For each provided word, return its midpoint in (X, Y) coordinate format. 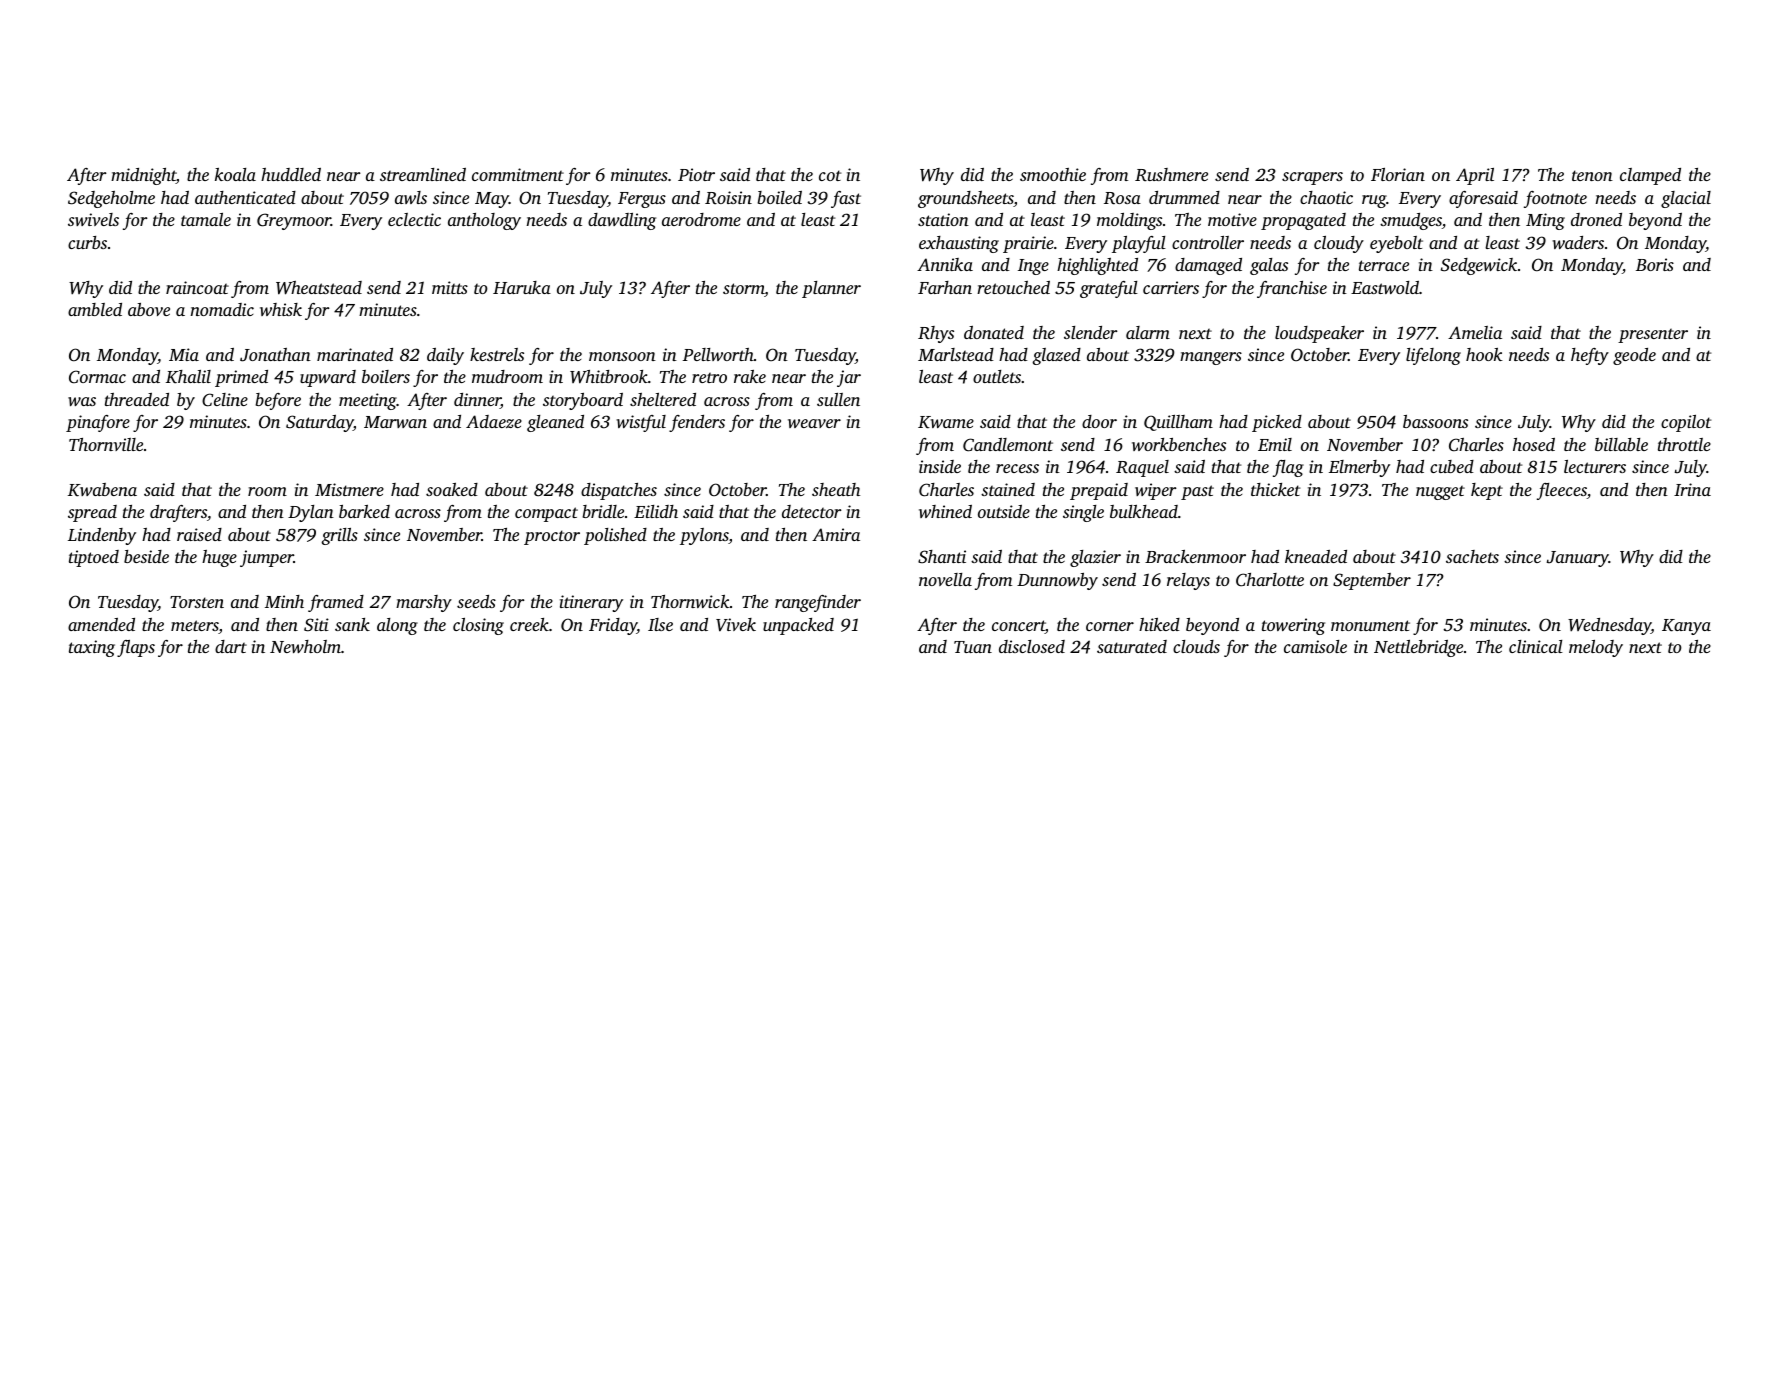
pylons (704, 536)
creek (529, 624)
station (943, 219)
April (1475, 176)
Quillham (1178, 423)
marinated (355, 354)
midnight (143, 176)
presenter (1653, 335)
